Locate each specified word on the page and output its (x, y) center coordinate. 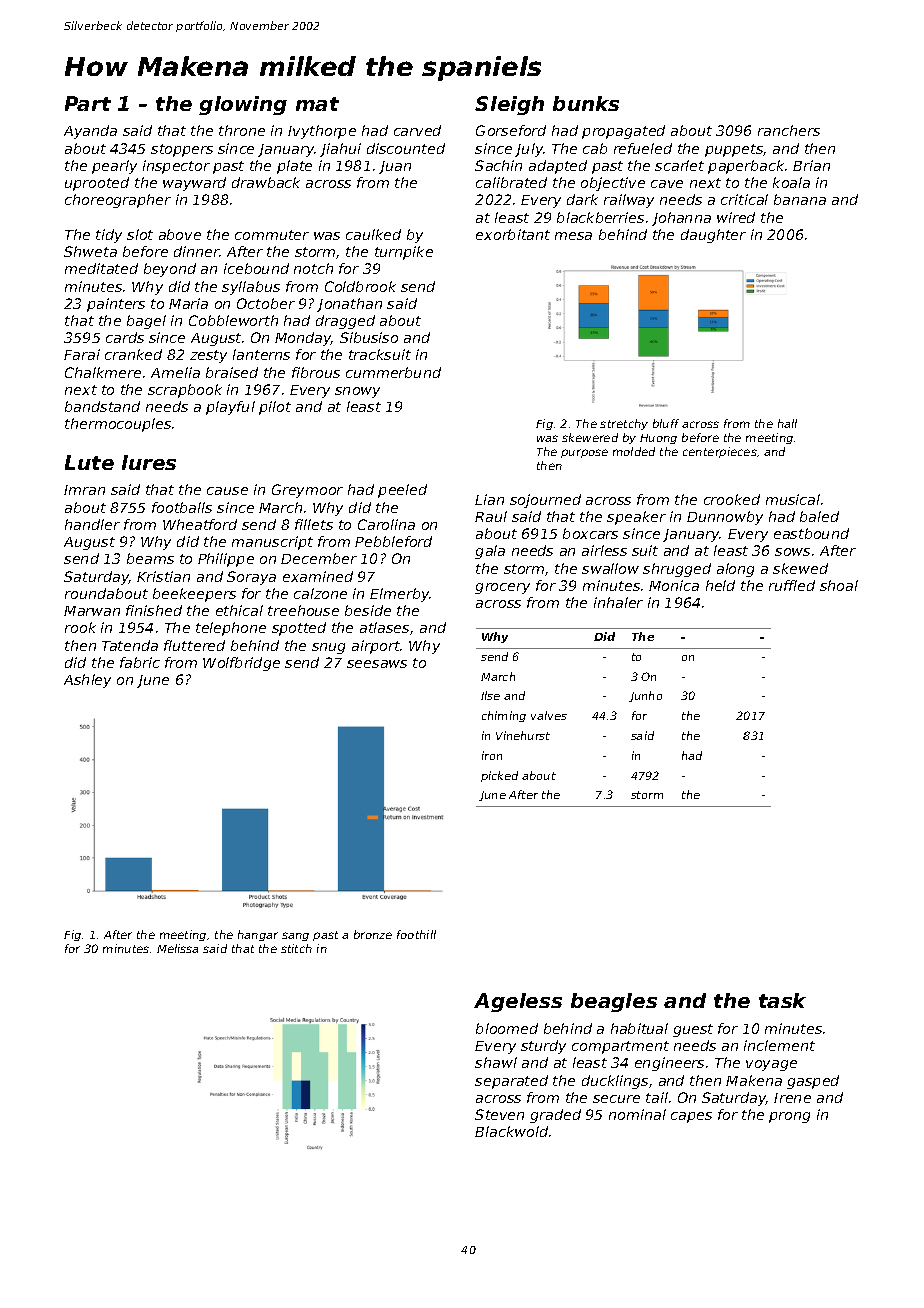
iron (492, 755)
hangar (258, 935)
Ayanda (90, 132)
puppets (734, 150)
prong (789, 1117)
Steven (499, 1114)
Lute (89, 462)
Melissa (177, 948)
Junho (645, 696)
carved (417, 130)
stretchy (624, 424)
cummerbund (393, 372)
